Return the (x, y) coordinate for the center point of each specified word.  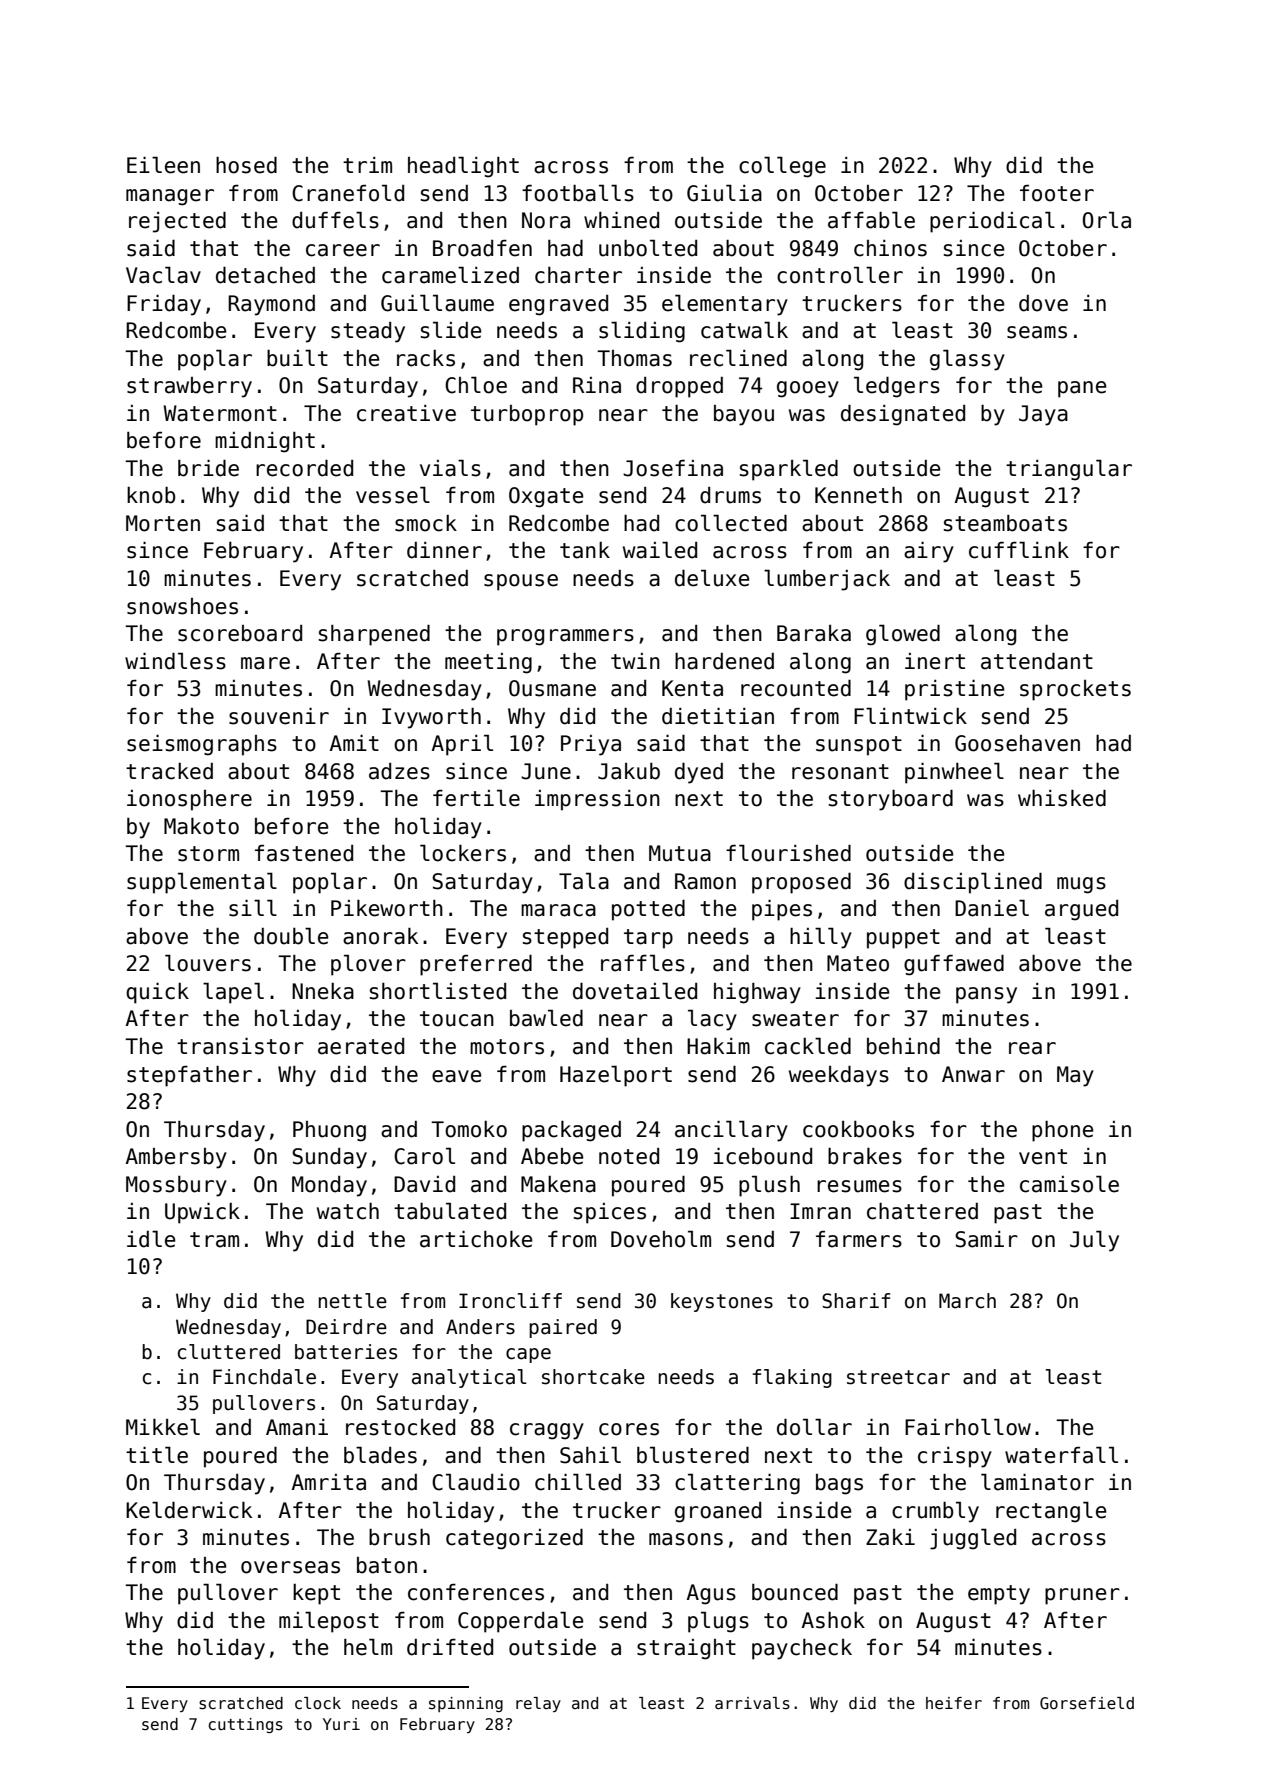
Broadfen (482, 248)
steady (368, 332)
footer (1057, 193)
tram (214, 1240)
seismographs (202, 745)
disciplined (973, 883)
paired (563, 1328)
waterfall (1061, 1455)
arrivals (752, 1703)
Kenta (692, 688)
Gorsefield (1087, 1703)
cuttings (246, 1725)
